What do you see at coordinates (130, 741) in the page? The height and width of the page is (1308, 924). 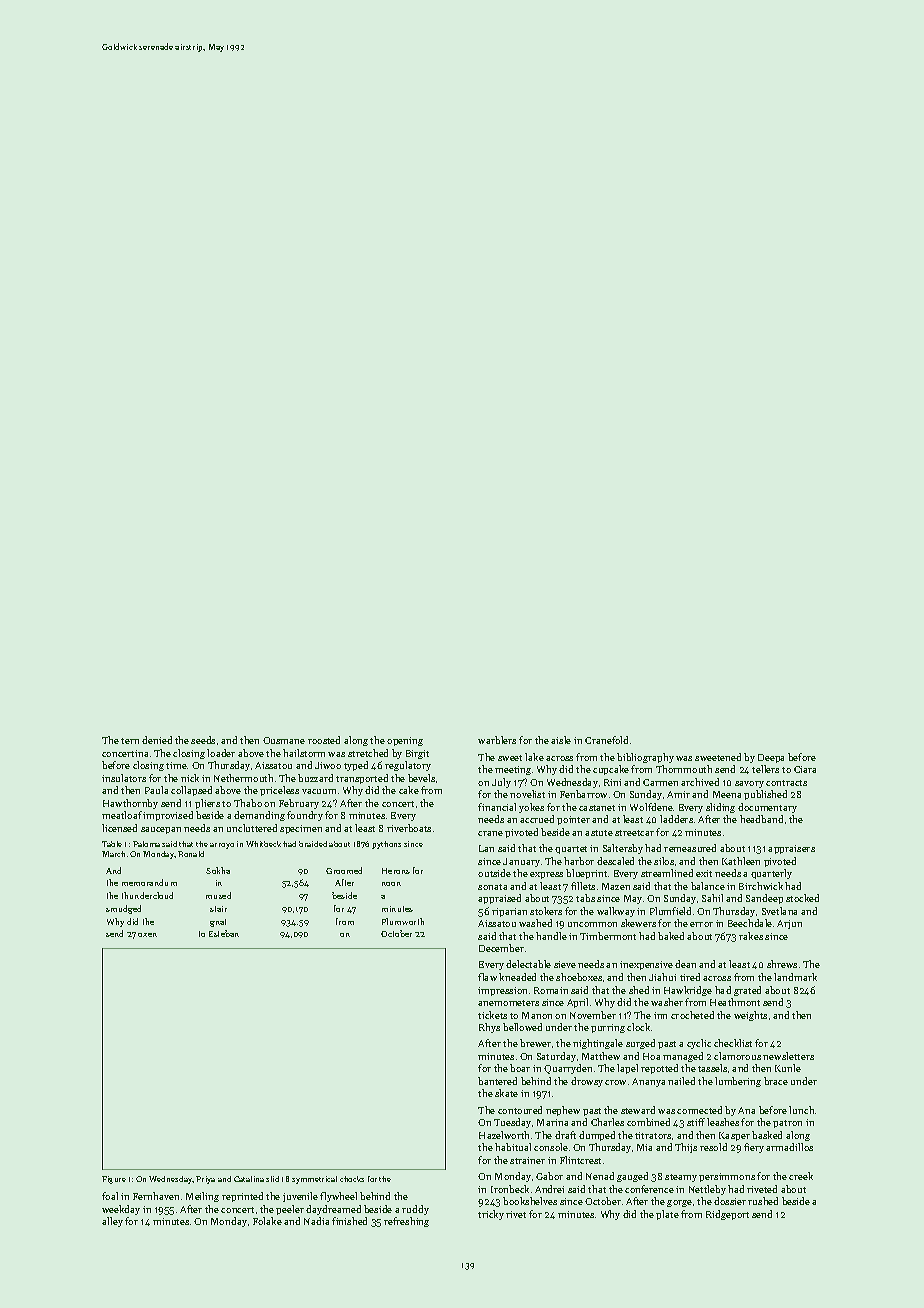 I see `tern` at bounding box center [130, 741].
